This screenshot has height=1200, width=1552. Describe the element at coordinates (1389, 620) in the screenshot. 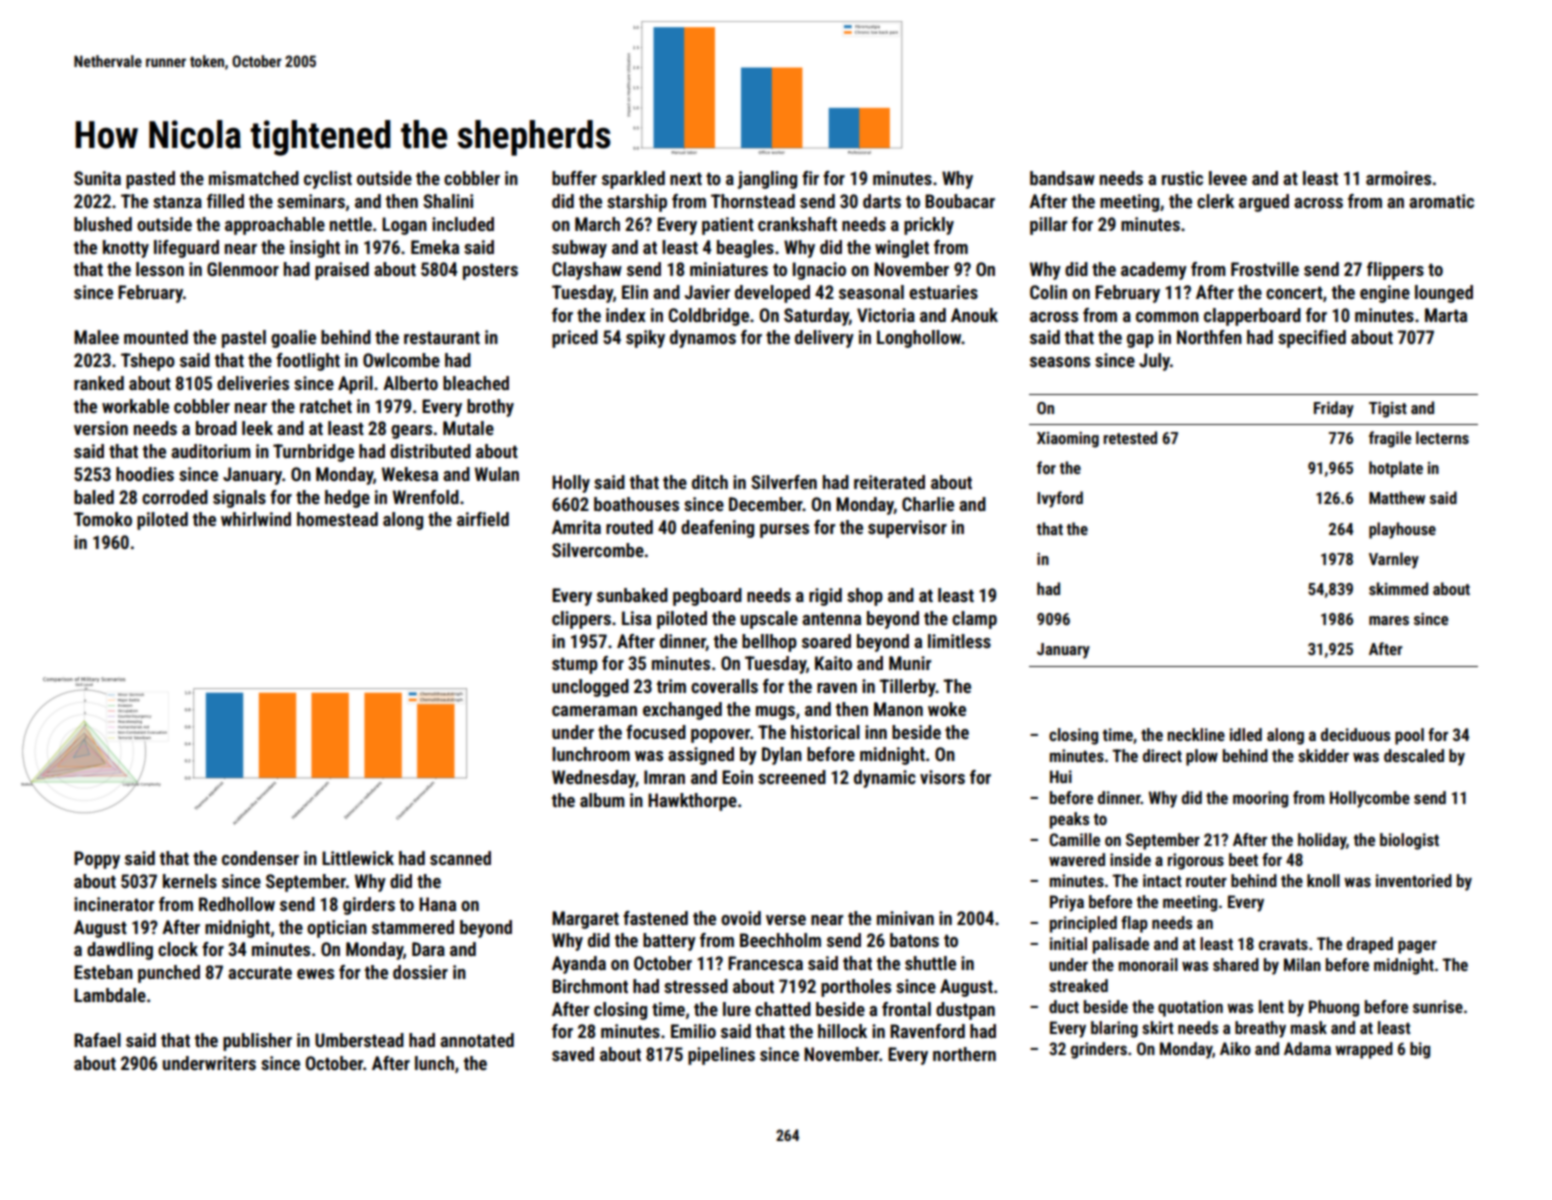

I see `mares` at that location.
